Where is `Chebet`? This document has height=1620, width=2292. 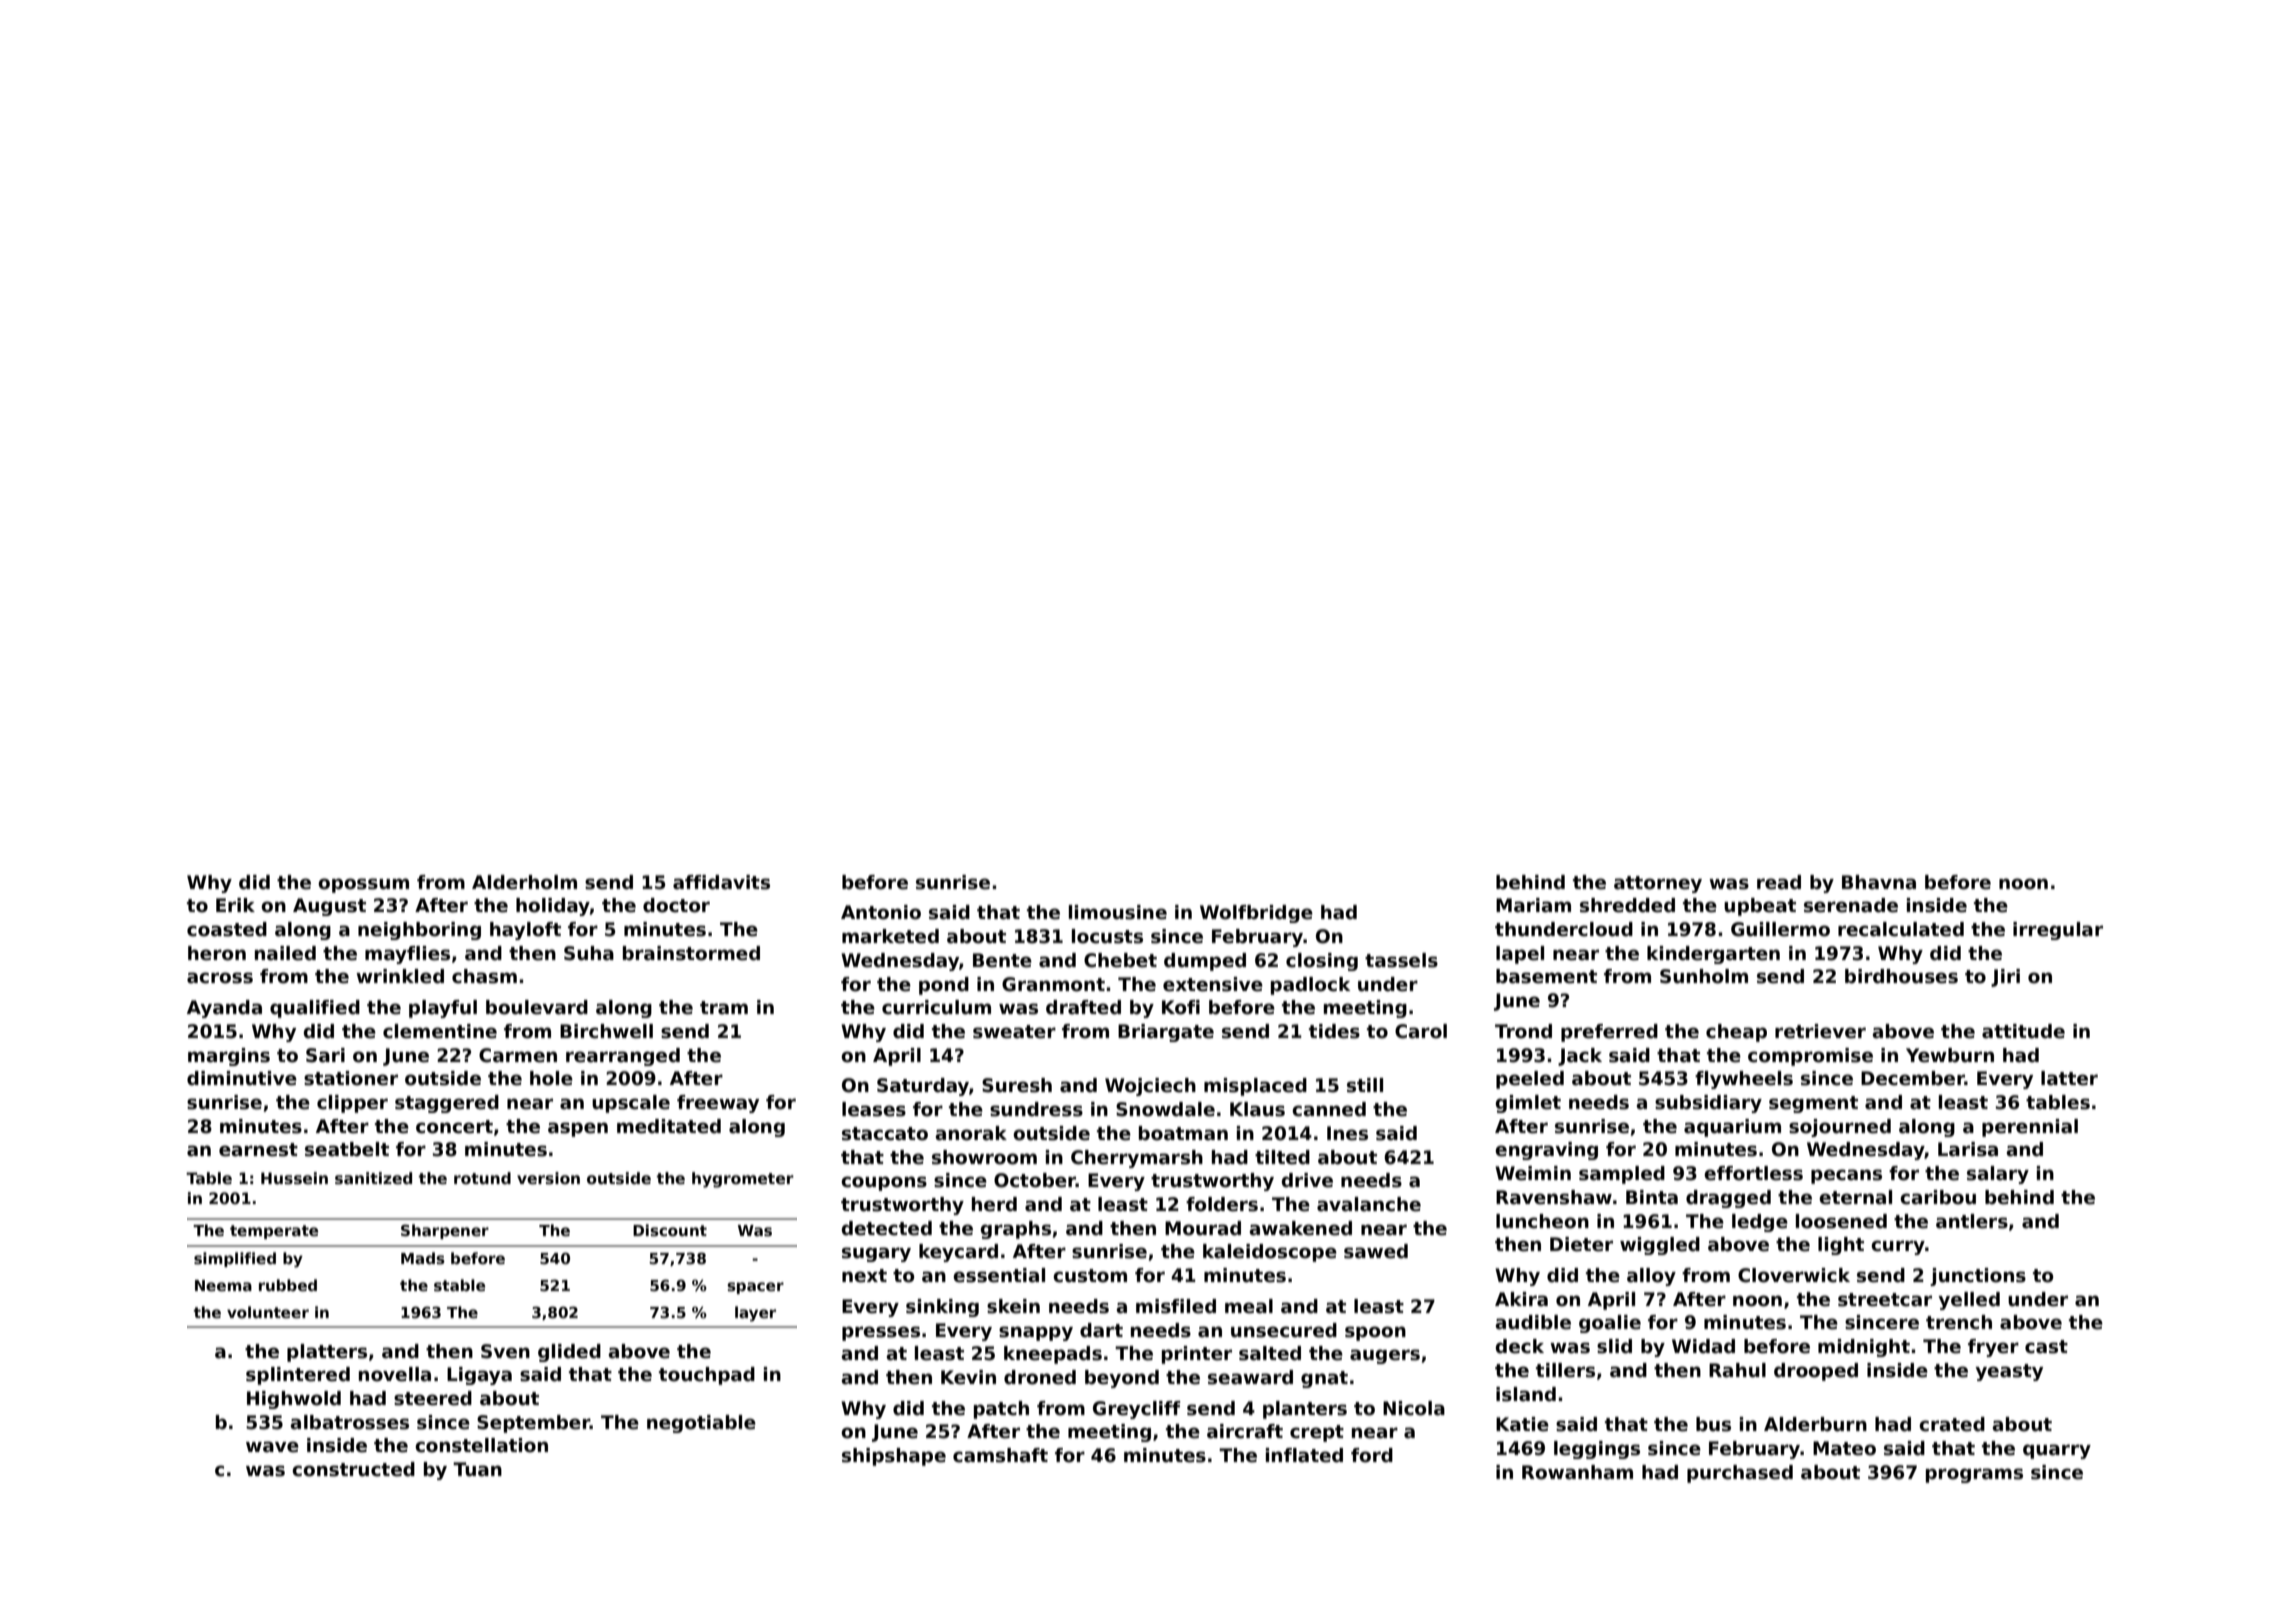
Chebet is located at coordinates (1120, 960).
